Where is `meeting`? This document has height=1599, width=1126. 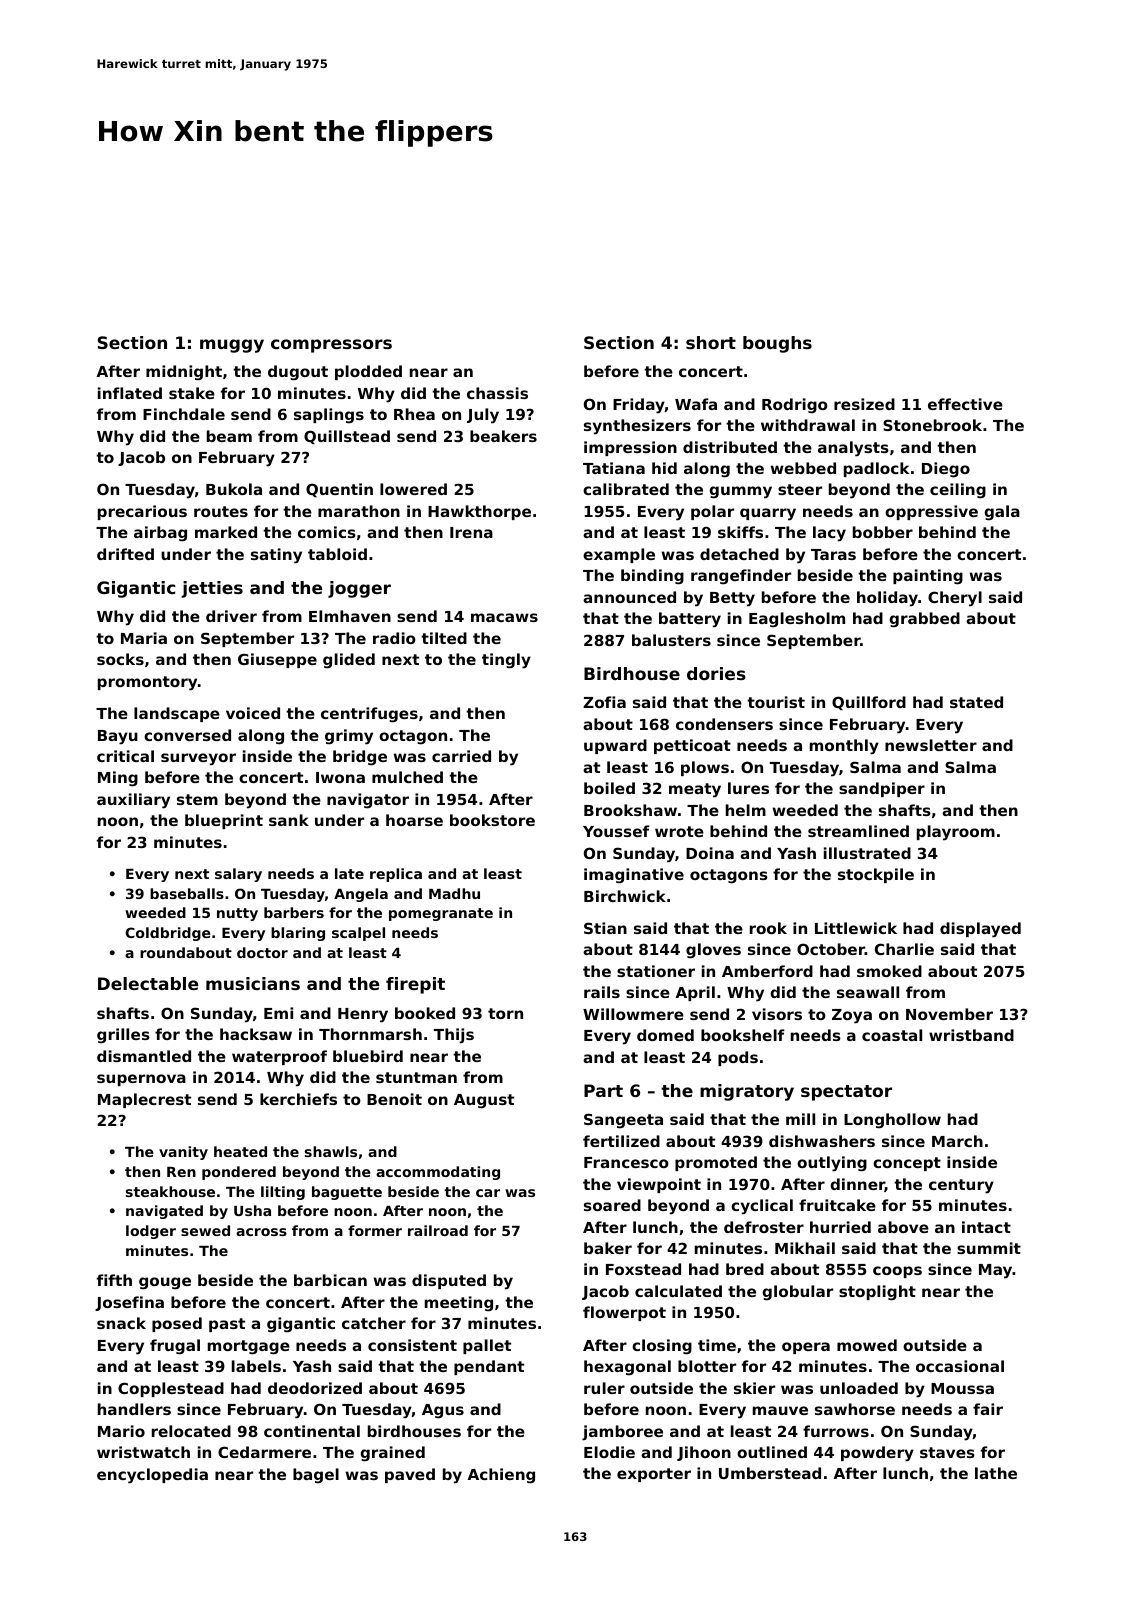 meeting is located at coordinates (459, 1304).
